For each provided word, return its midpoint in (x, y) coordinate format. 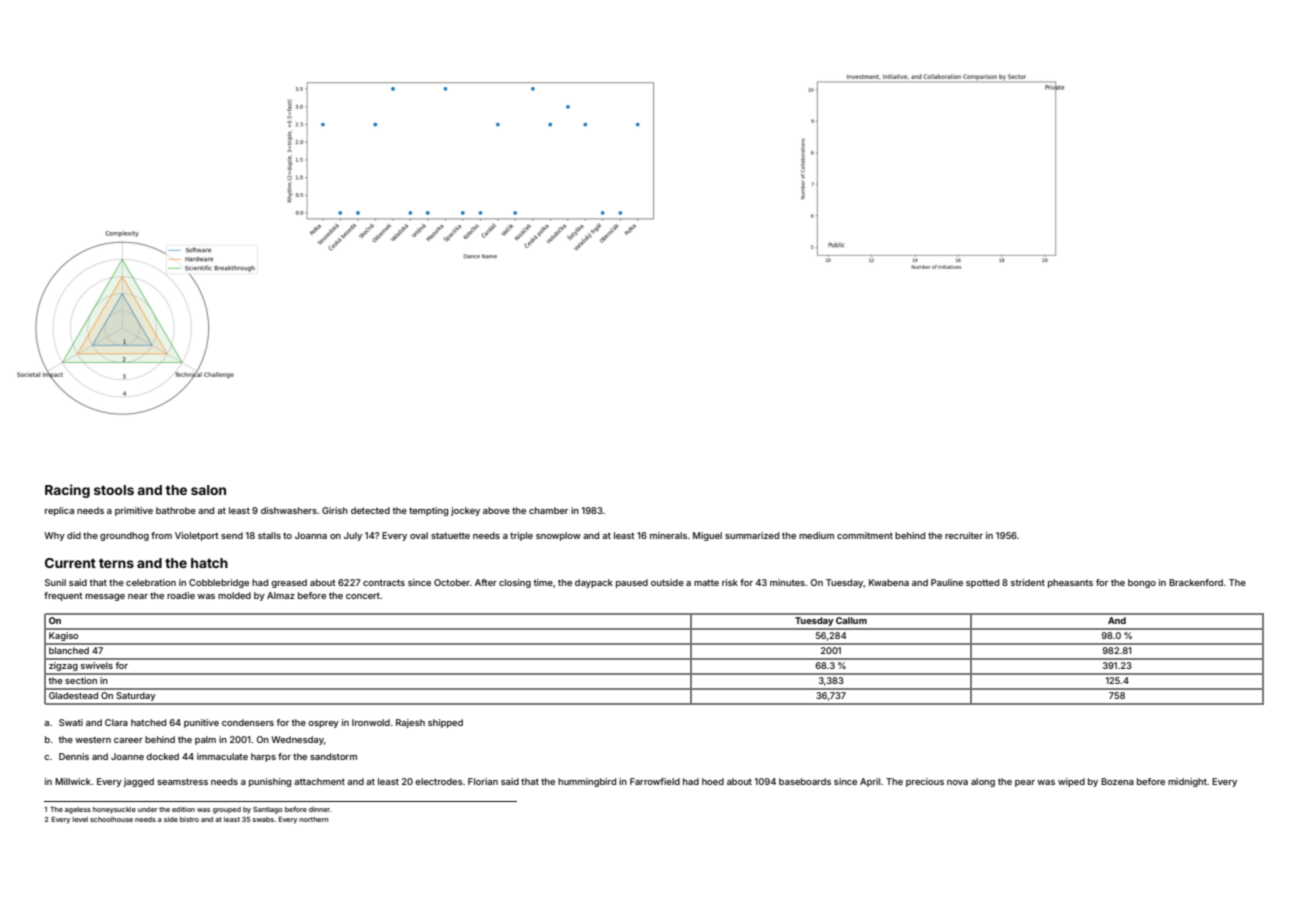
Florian (483, 781)
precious (925, 782)
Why (54, 536)
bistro (189, 819)
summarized (752, 535)
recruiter (964, 535)
